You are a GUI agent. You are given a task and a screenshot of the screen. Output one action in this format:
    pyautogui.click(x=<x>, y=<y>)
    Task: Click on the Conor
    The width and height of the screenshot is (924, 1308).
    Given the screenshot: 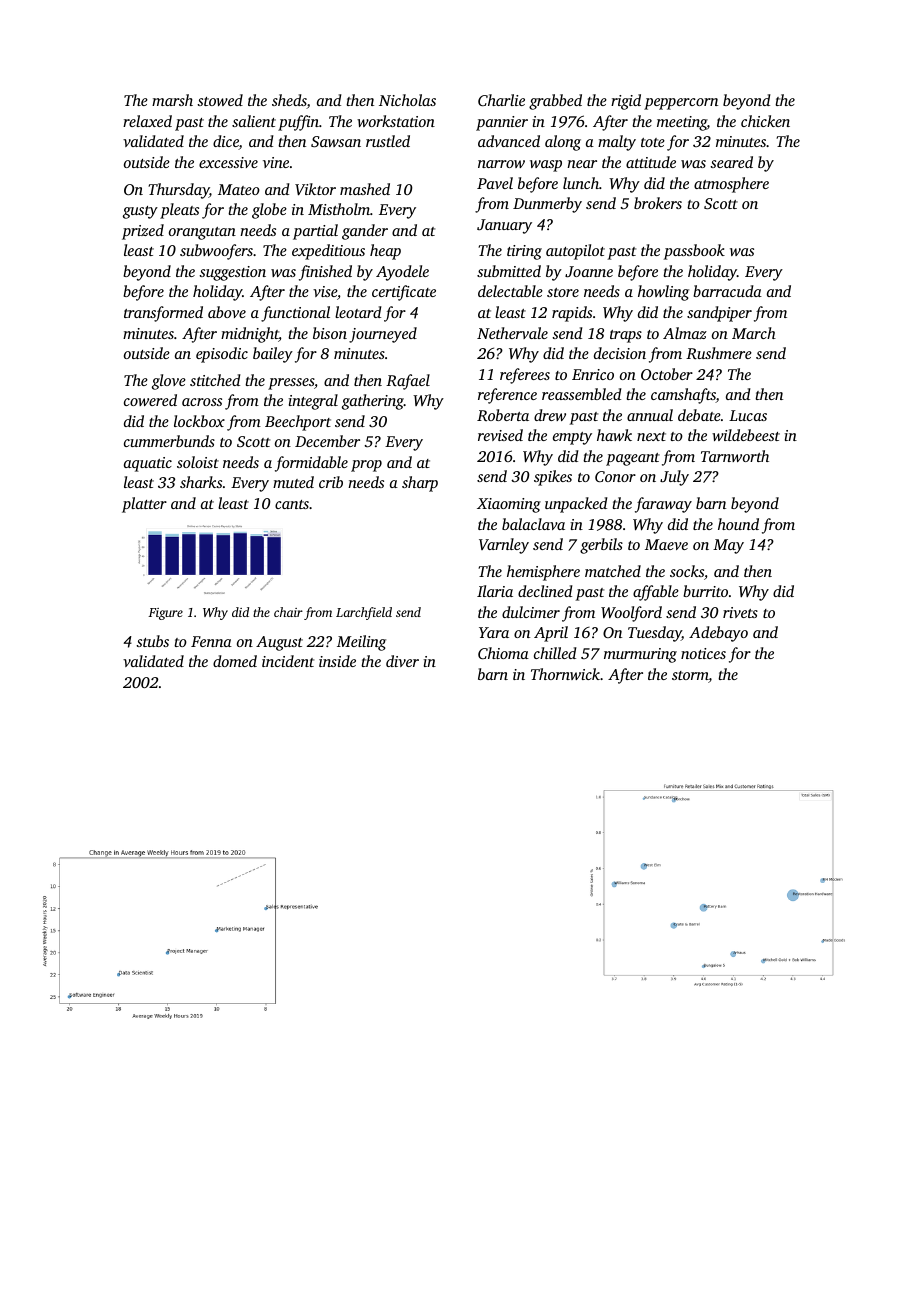 What is the action you would take?
    pyautogui.click(x=615, y=476)
